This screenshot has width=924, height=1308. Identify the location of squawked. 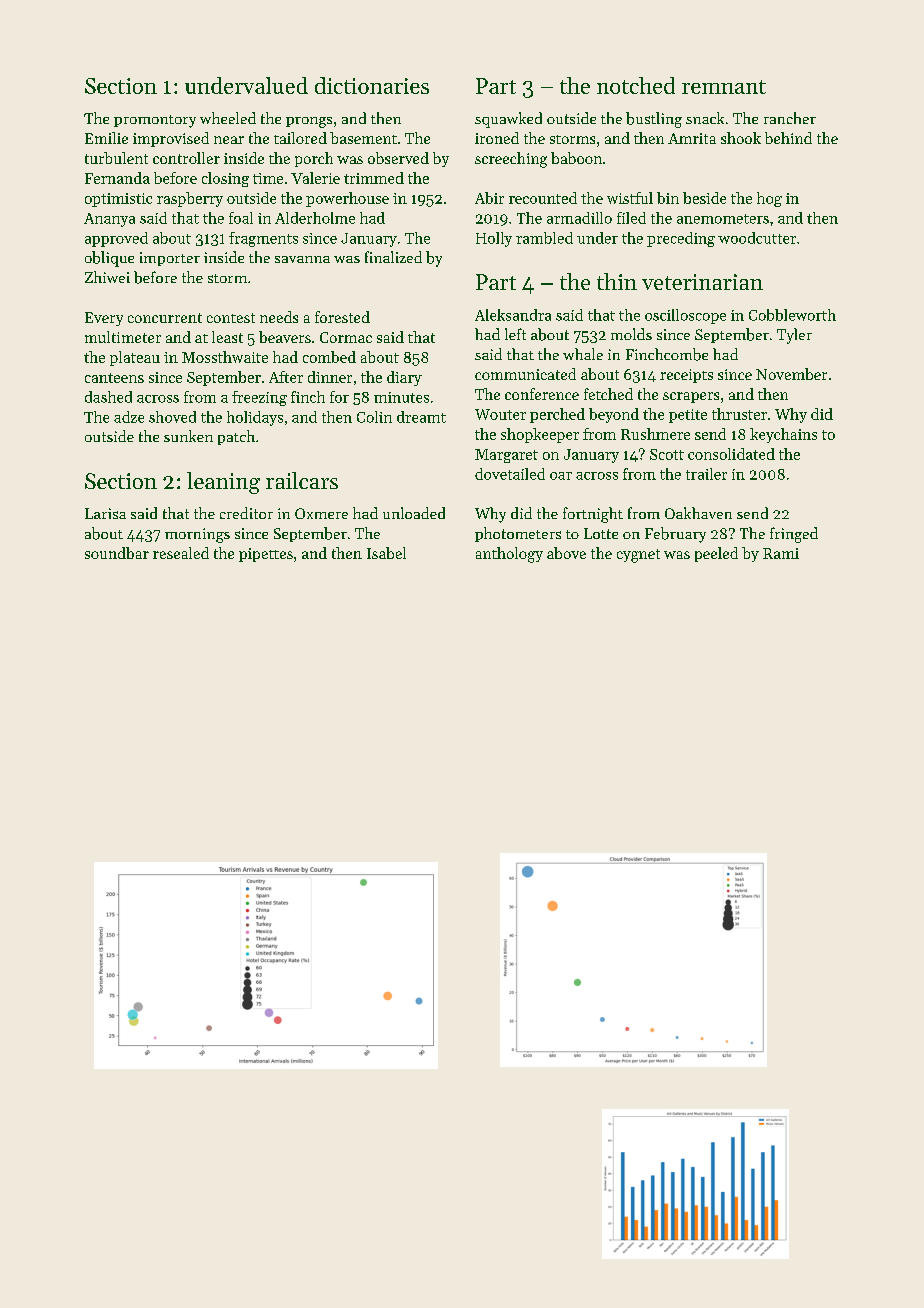
(508, 120).
